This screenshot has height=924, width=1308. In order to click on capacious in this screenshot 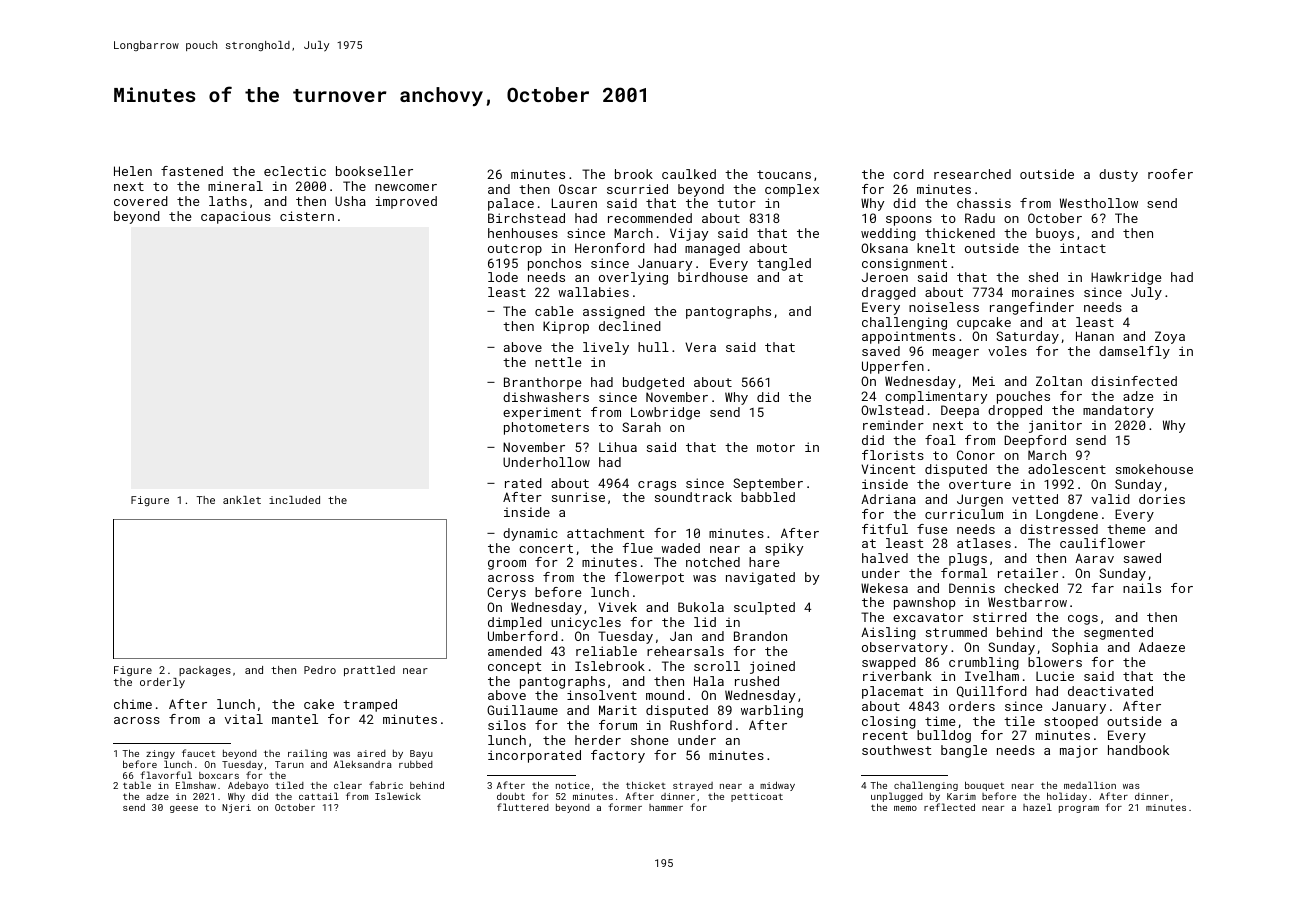, I will do `click(236, 217)`.
